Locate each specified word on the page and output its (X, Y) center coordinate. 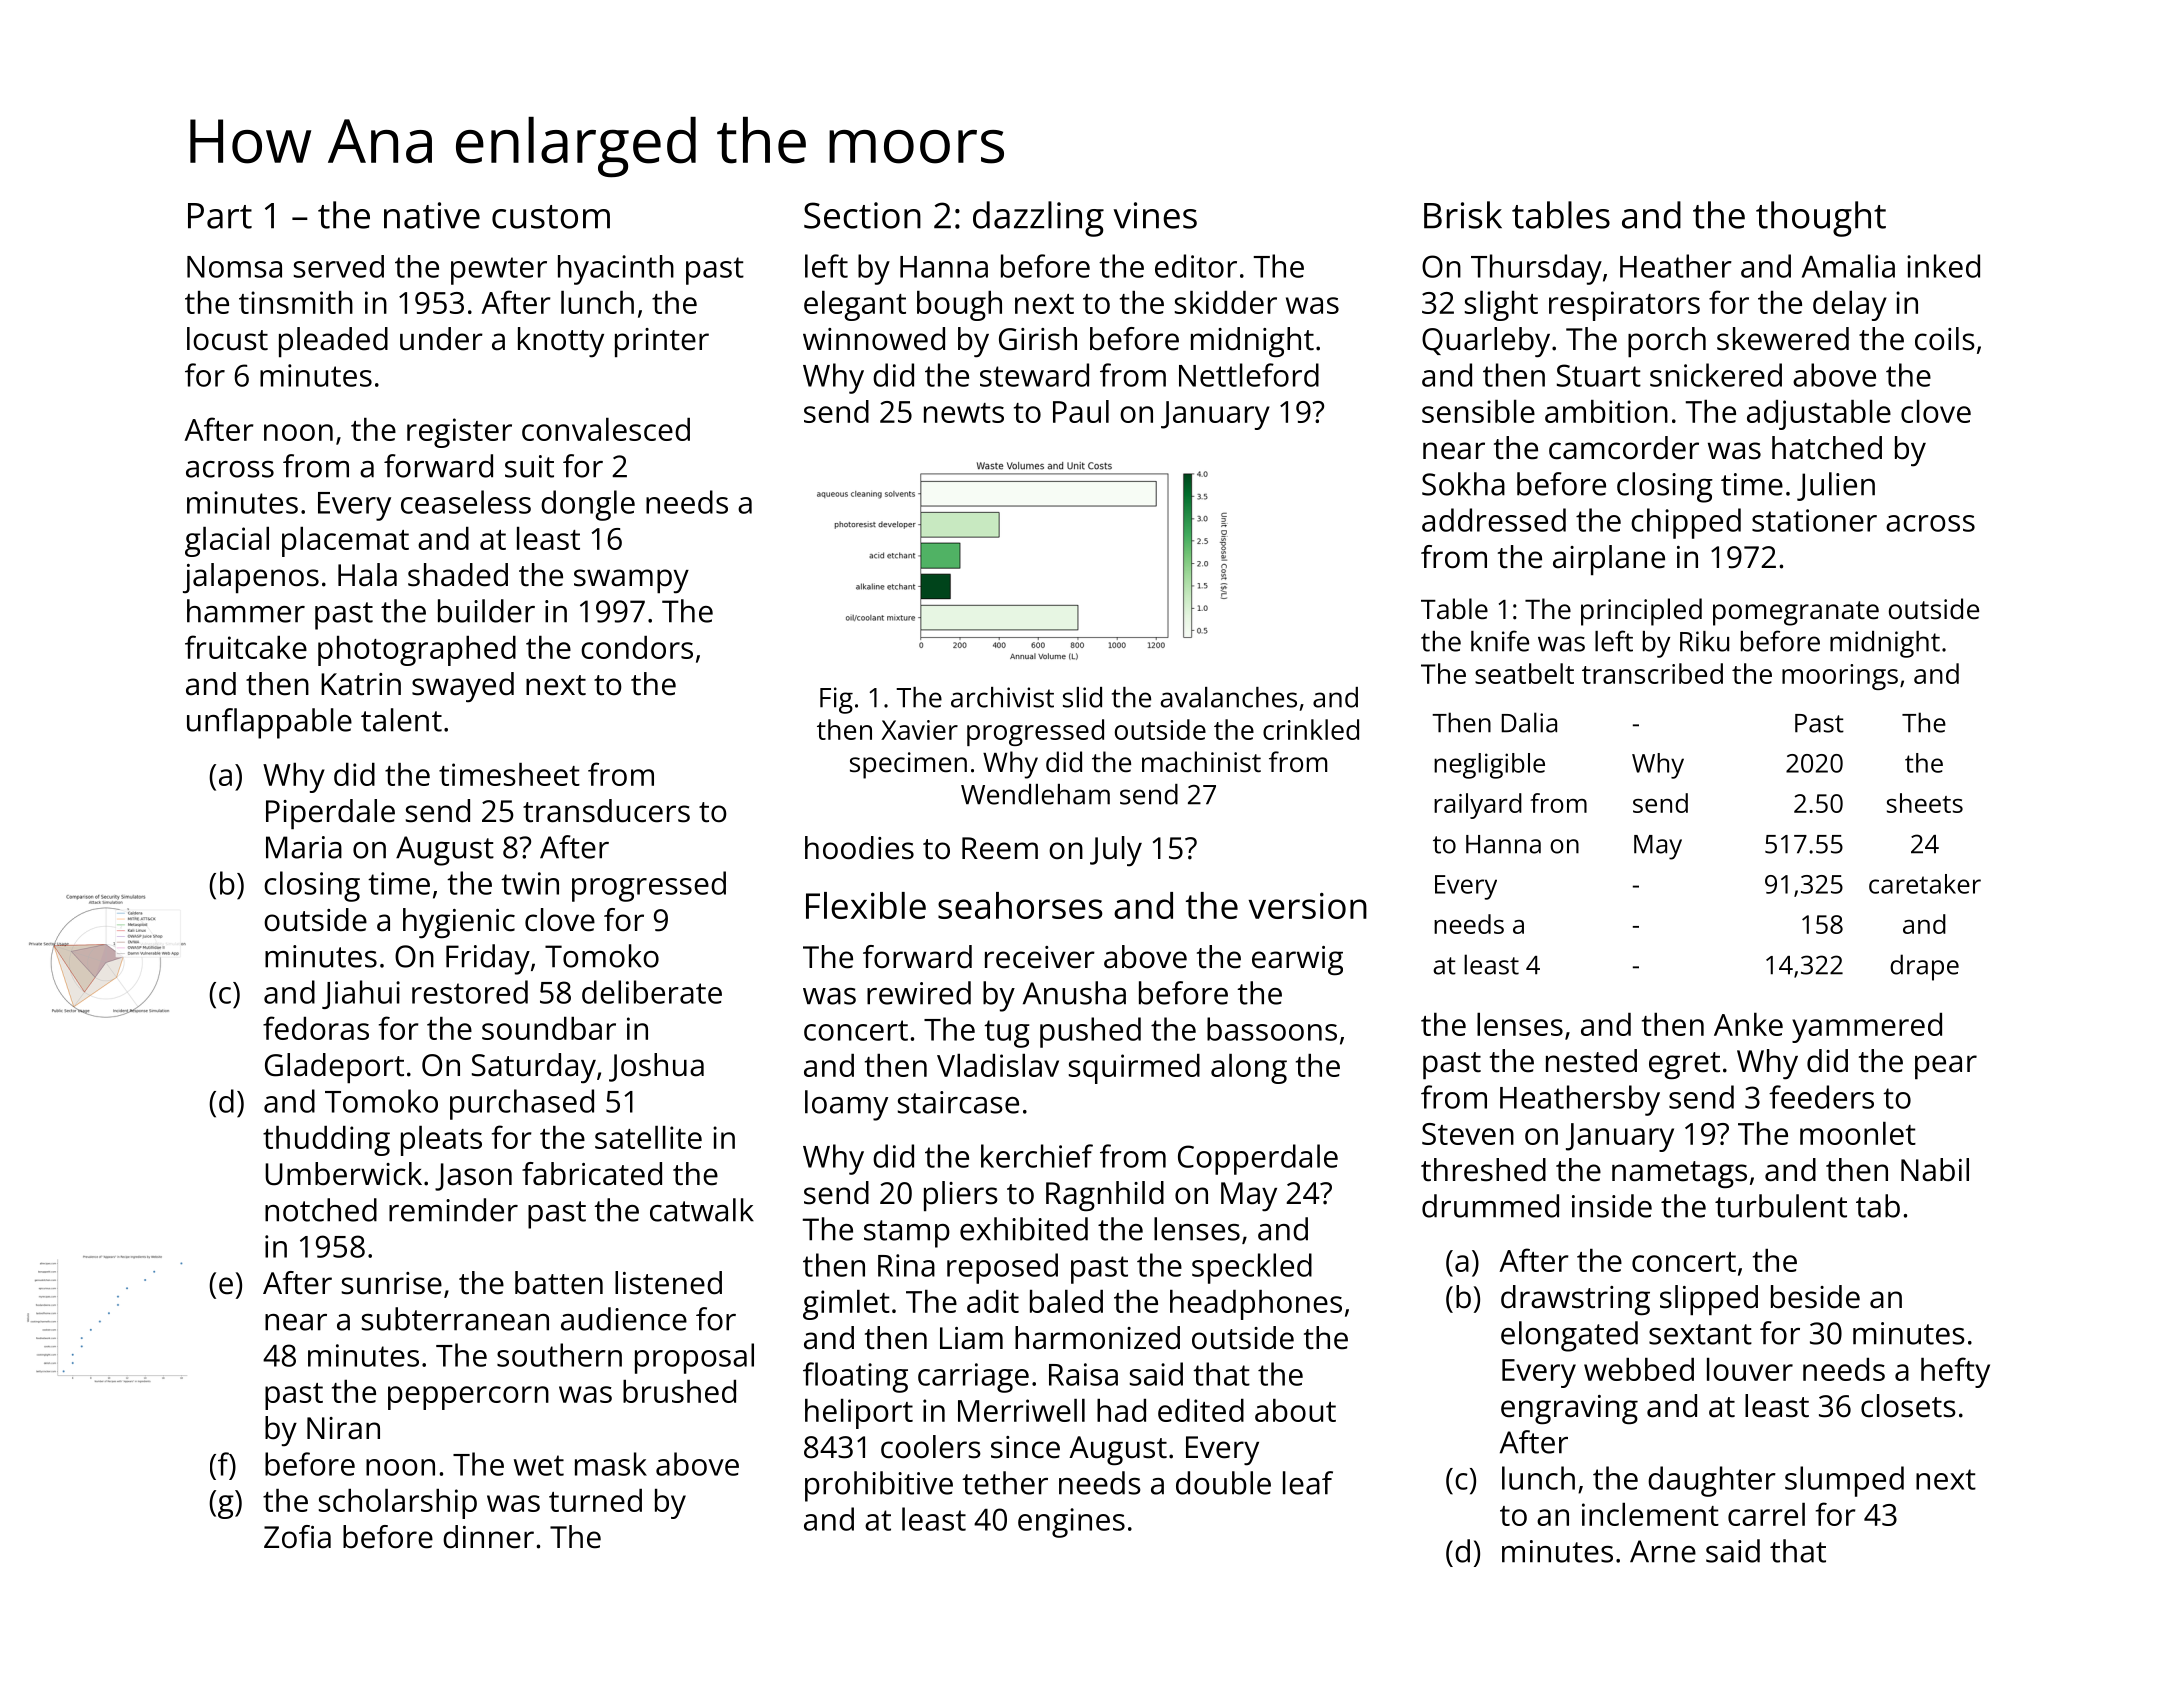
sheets (1925, 803)
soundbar (549, 1028)
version (1308, 906)
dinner (488, 1537)
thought (1821, 219)
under (441, 339)
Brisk (1463, 215)
